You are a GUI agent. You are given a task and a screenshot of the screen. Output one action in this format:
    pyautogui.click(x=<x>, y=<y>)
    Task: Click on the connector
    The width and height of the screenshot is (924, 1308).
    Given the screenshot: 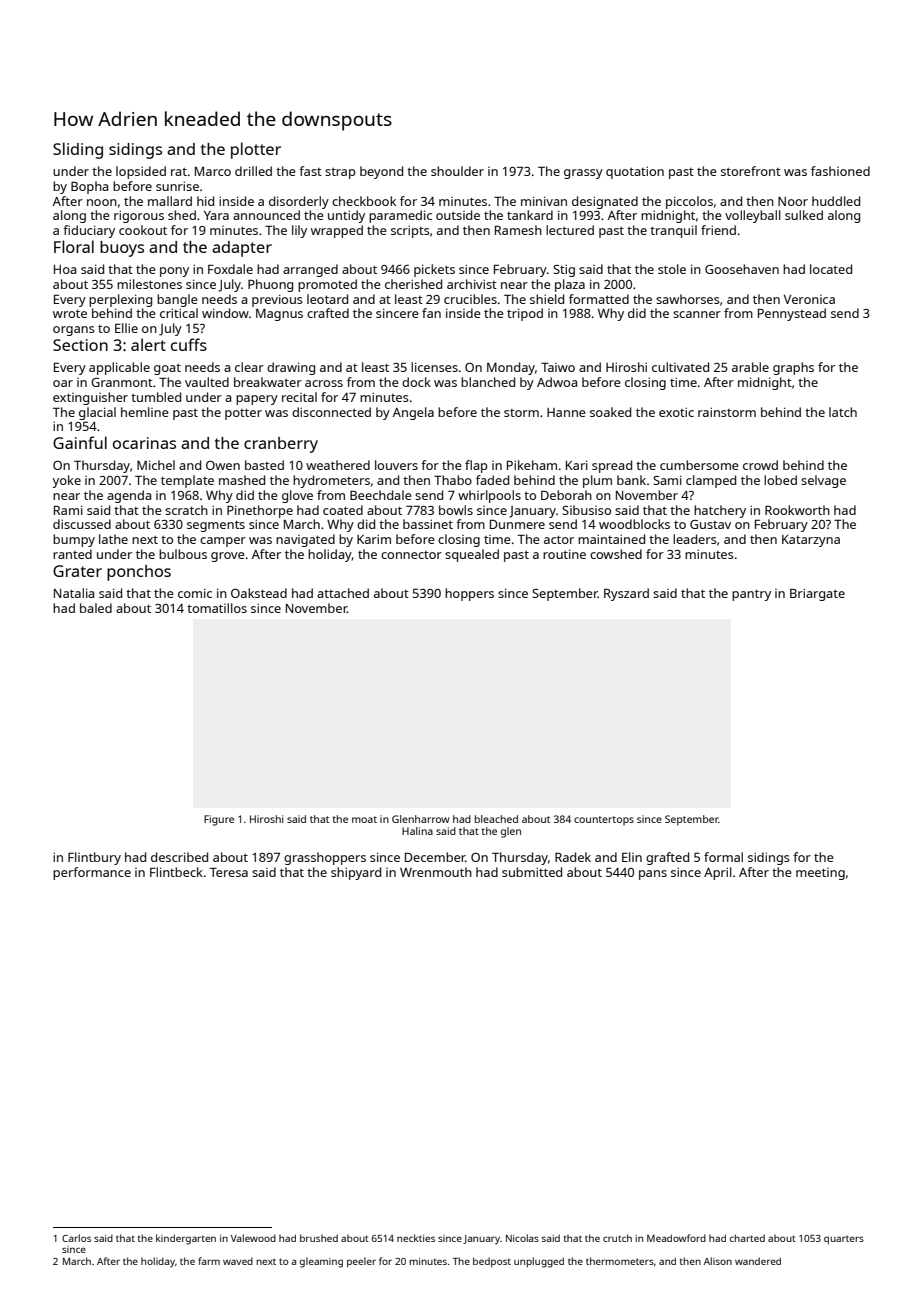 What is the action you would take?
    pyautogui.click(x=411, y=555)
